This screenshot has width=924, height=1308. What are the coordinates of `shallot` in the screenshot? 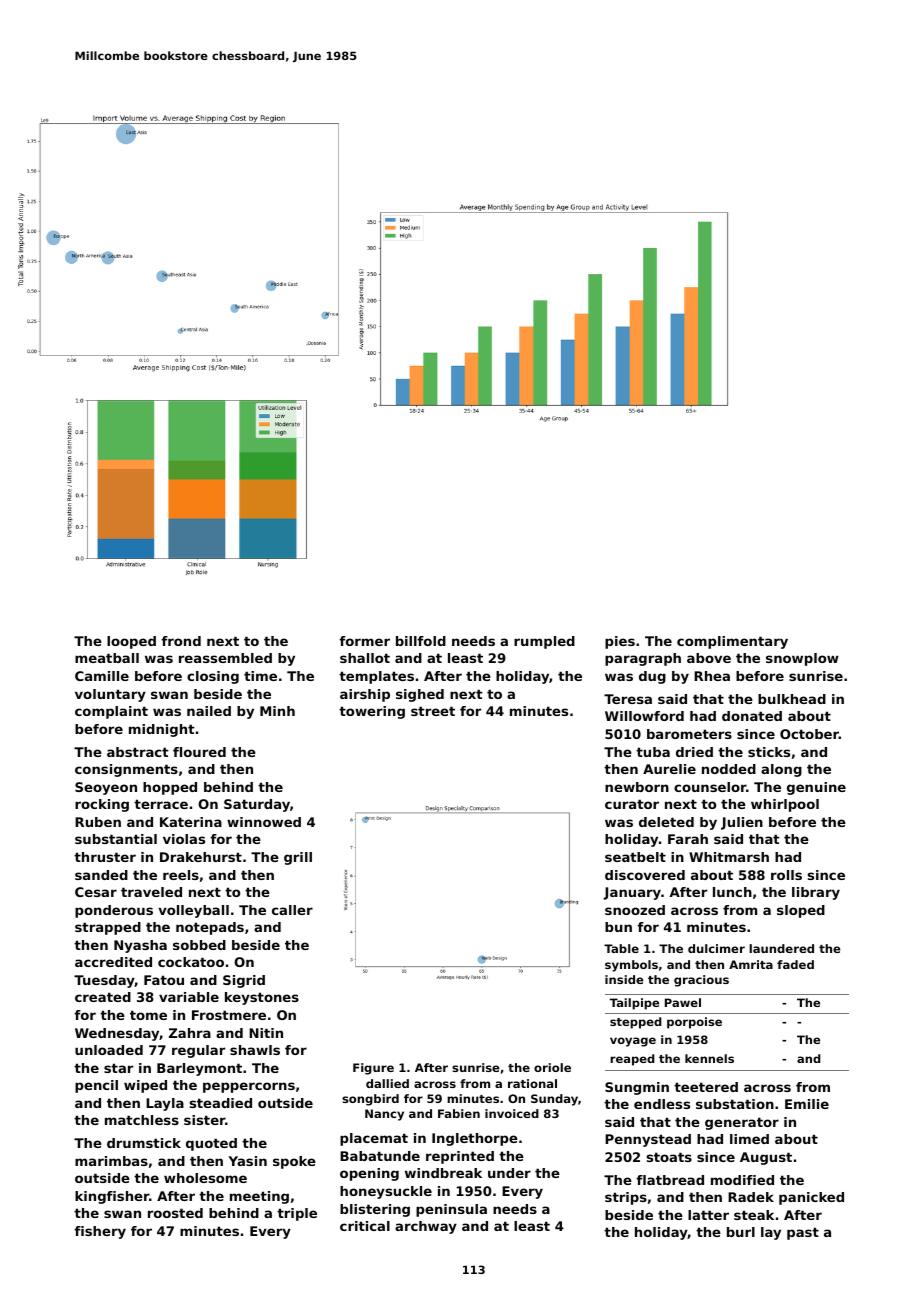 It's located at (365, 658).
